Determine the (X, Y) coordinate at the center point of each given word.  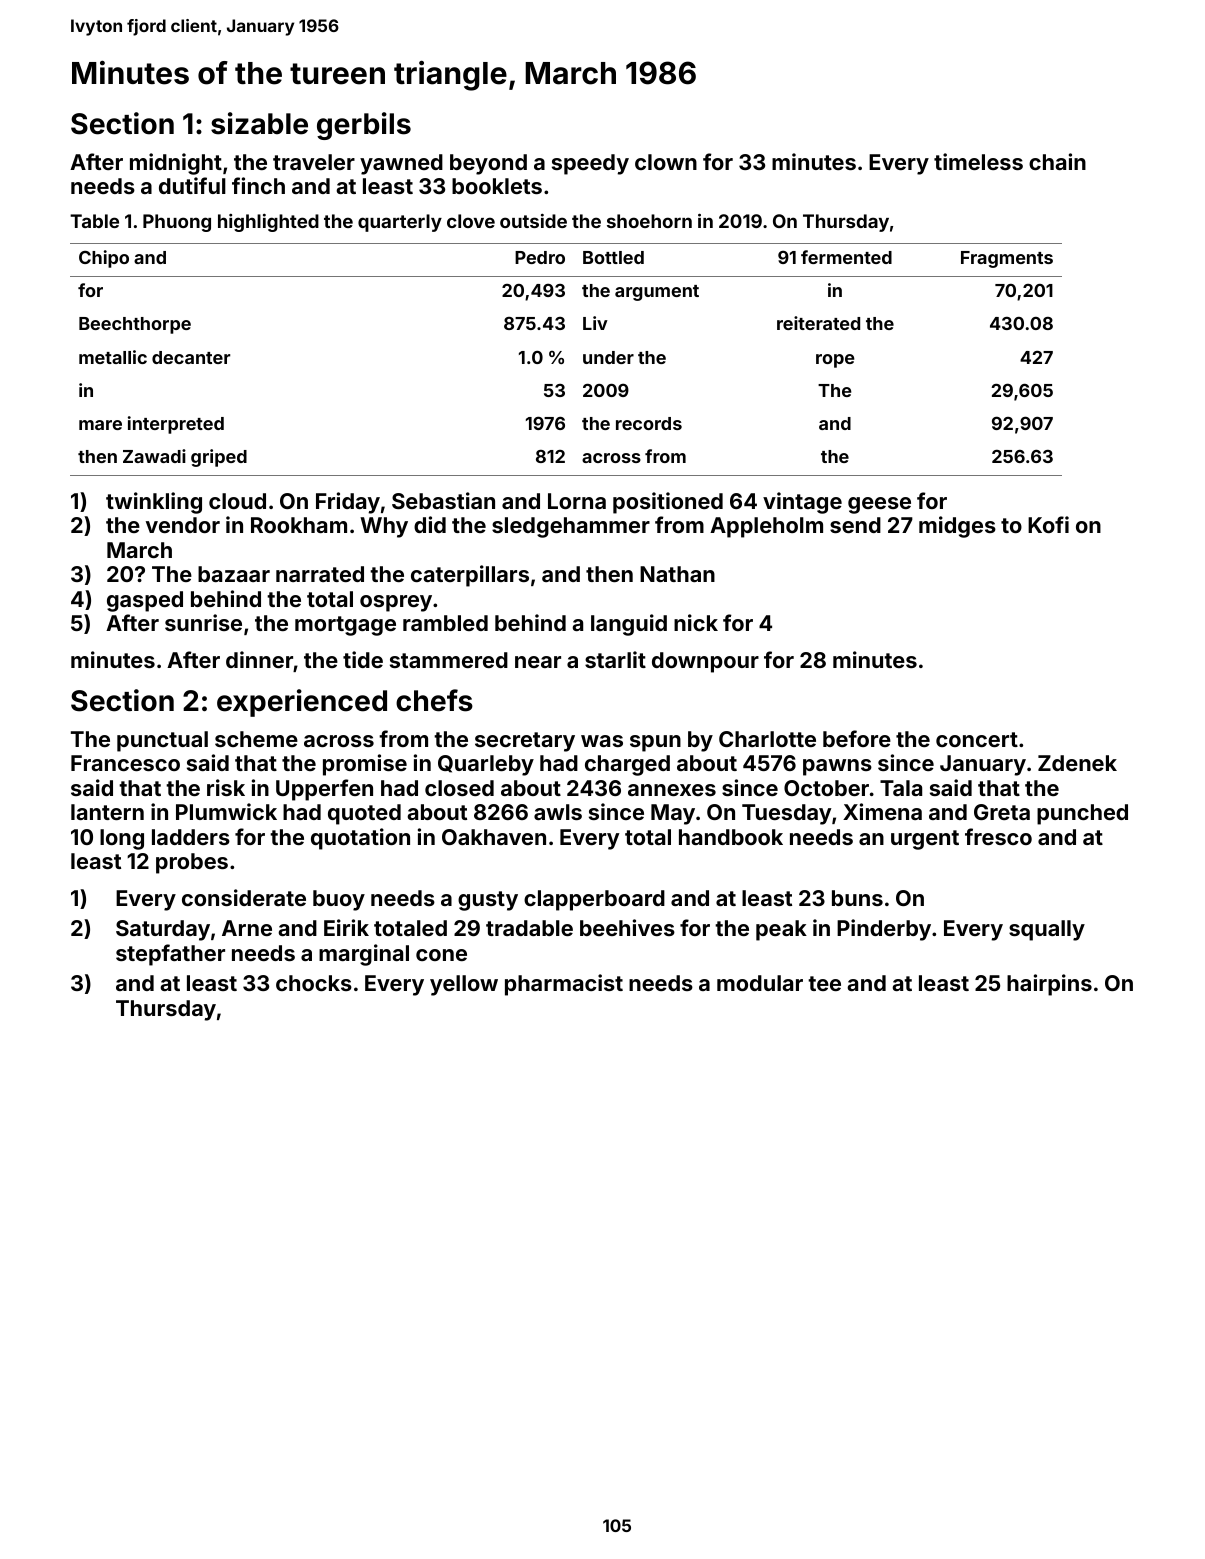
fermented (846, 257)
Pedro (540, 257)
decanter (191, 357)
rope (835, 361)
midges (957, 527)
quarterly (400, 223)
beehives (627, 927)
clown (666, 162)
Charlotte (767, 739)
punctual (162, 741)
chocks (314, 983)
